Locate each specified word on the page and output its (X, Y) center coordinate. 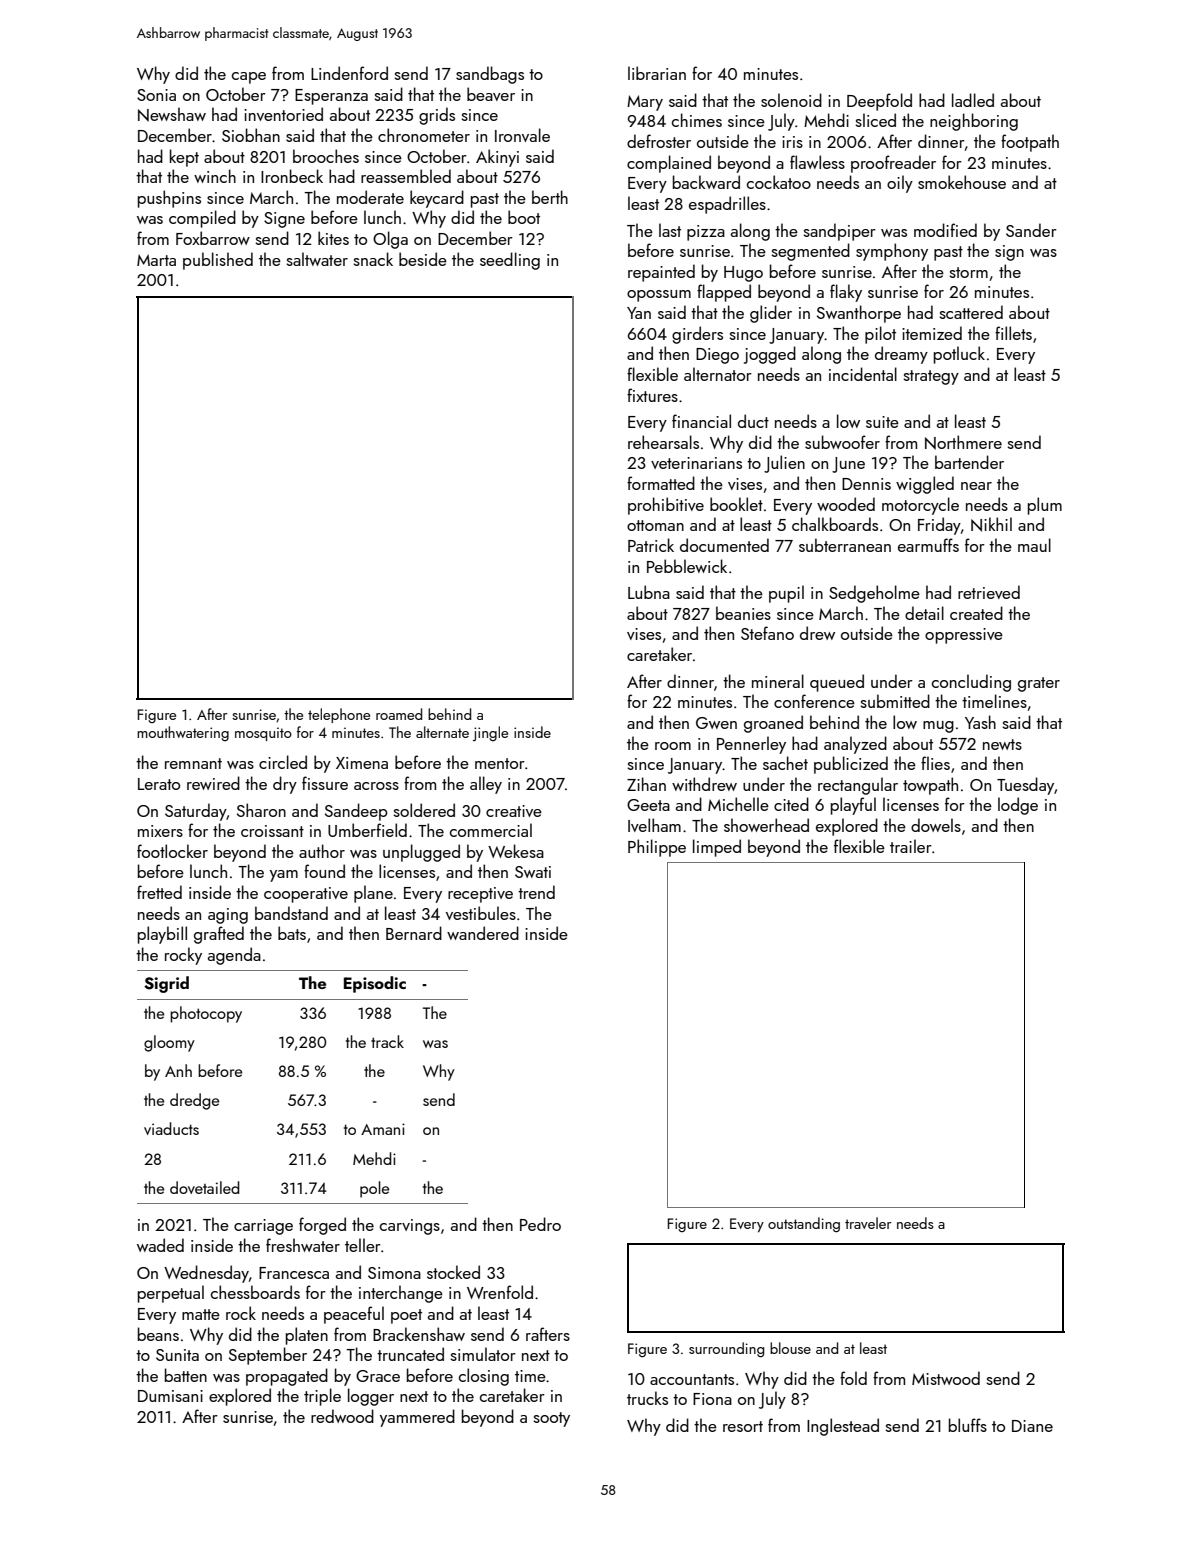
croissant (272, 831)
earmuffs (928, 545)
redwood (342, 1416)
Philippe (657, 848)
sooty (551, 1419)
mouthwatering (183, 733)
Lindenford (349, 73)
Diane (1032, 1426)
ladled (973, 100)
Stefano (767, 633)
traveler (868, 1223)
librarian (657, 73)
